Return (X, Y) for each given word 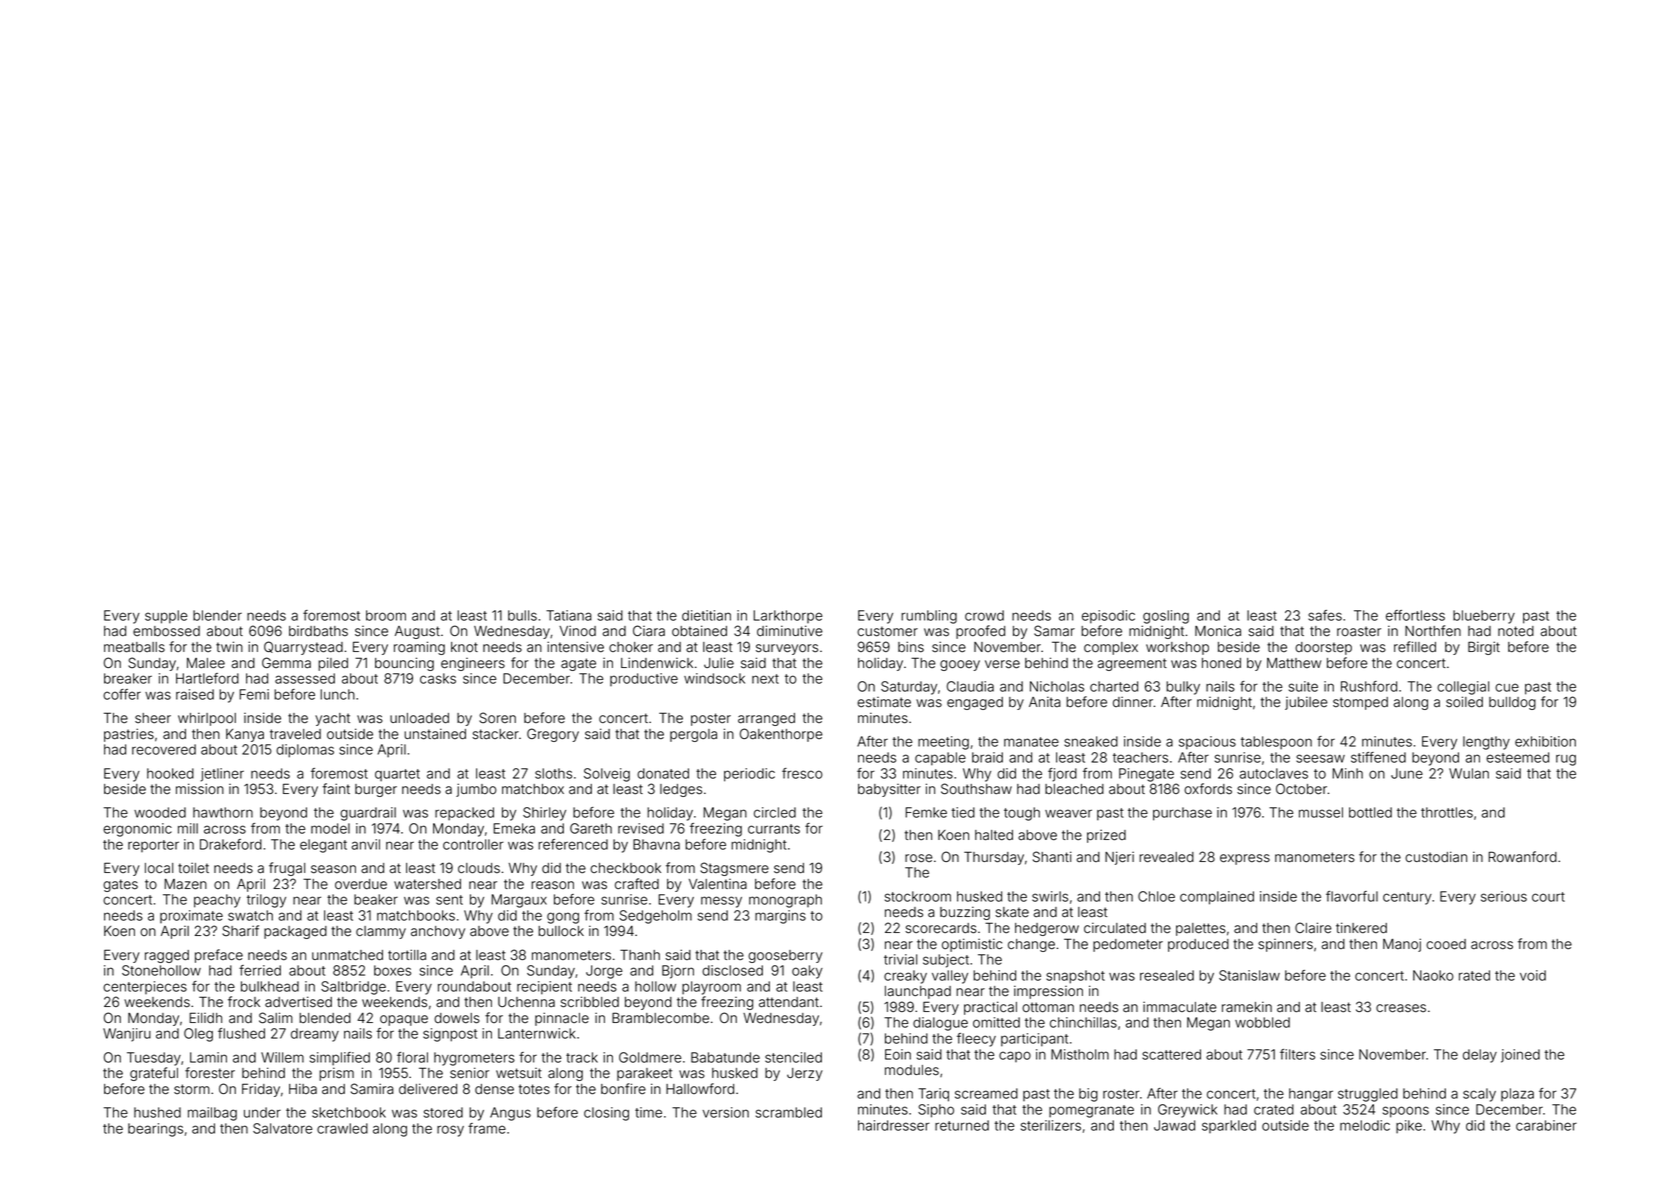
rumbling (929, 617)
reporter (153, 846)
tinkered (1361, 928)
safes (1325, 615)
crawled (342, 1128)
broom (386, 615)
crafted (637, 884)
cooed (1446, 944)
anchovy (438, 932)
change (1031, 945)
